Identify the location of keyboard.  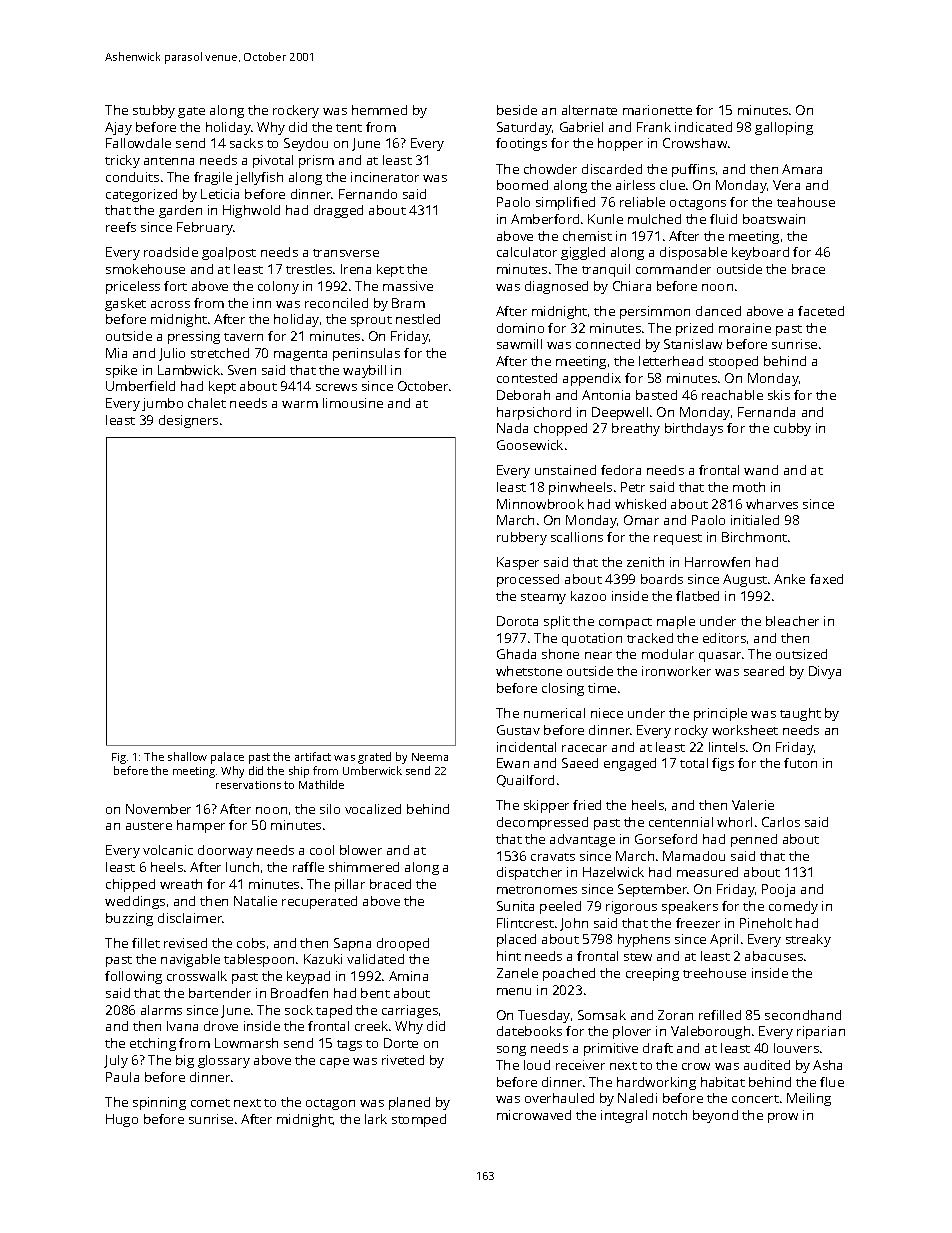
(760, 253).
